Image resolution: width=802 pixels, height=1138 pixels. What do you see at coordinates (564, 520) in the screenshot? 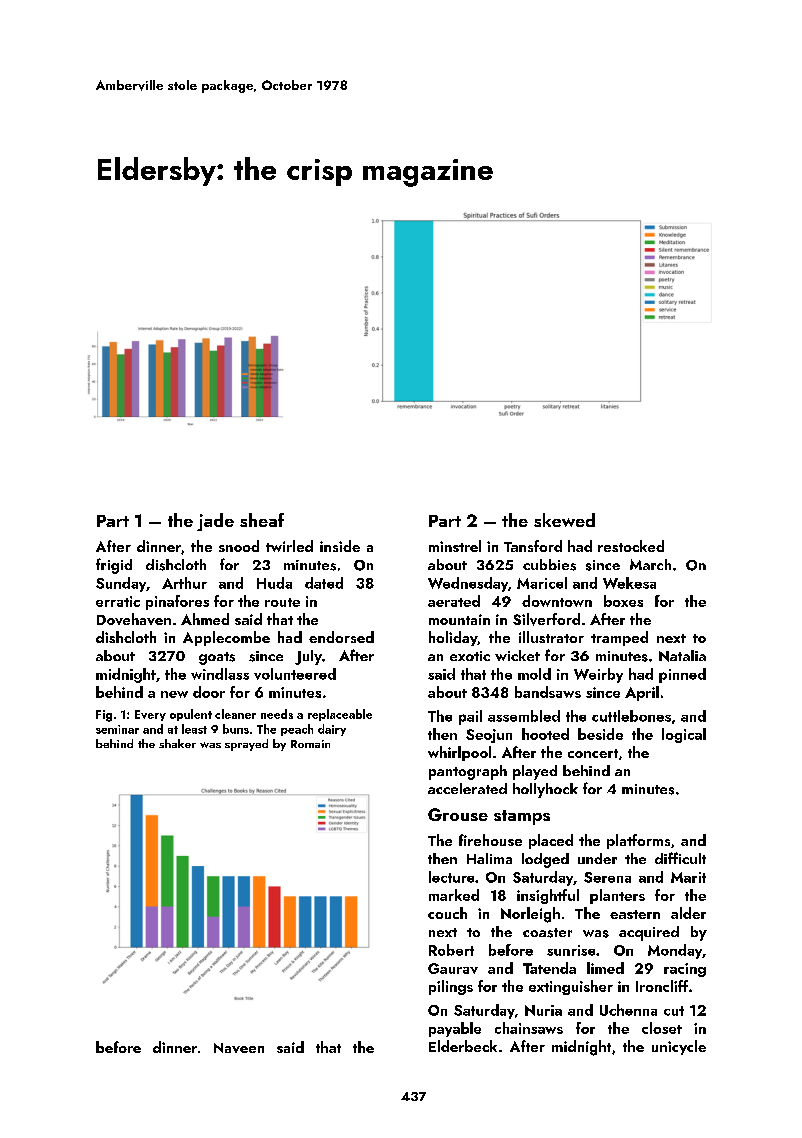
I see `skewed` at bounding box center [564, 520].
